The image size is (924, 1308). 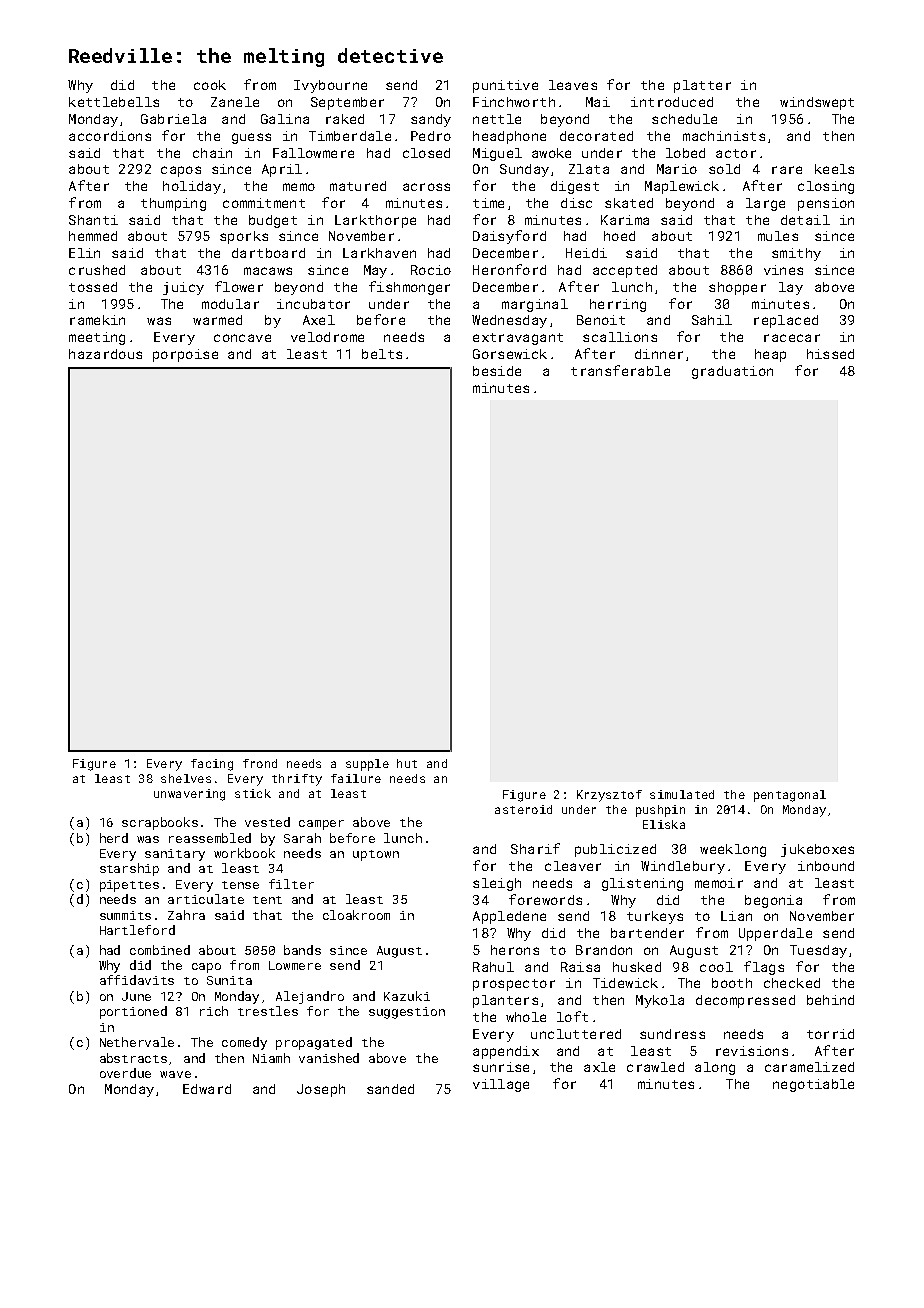 I want to click on beside, so click(x=497, y=371).
